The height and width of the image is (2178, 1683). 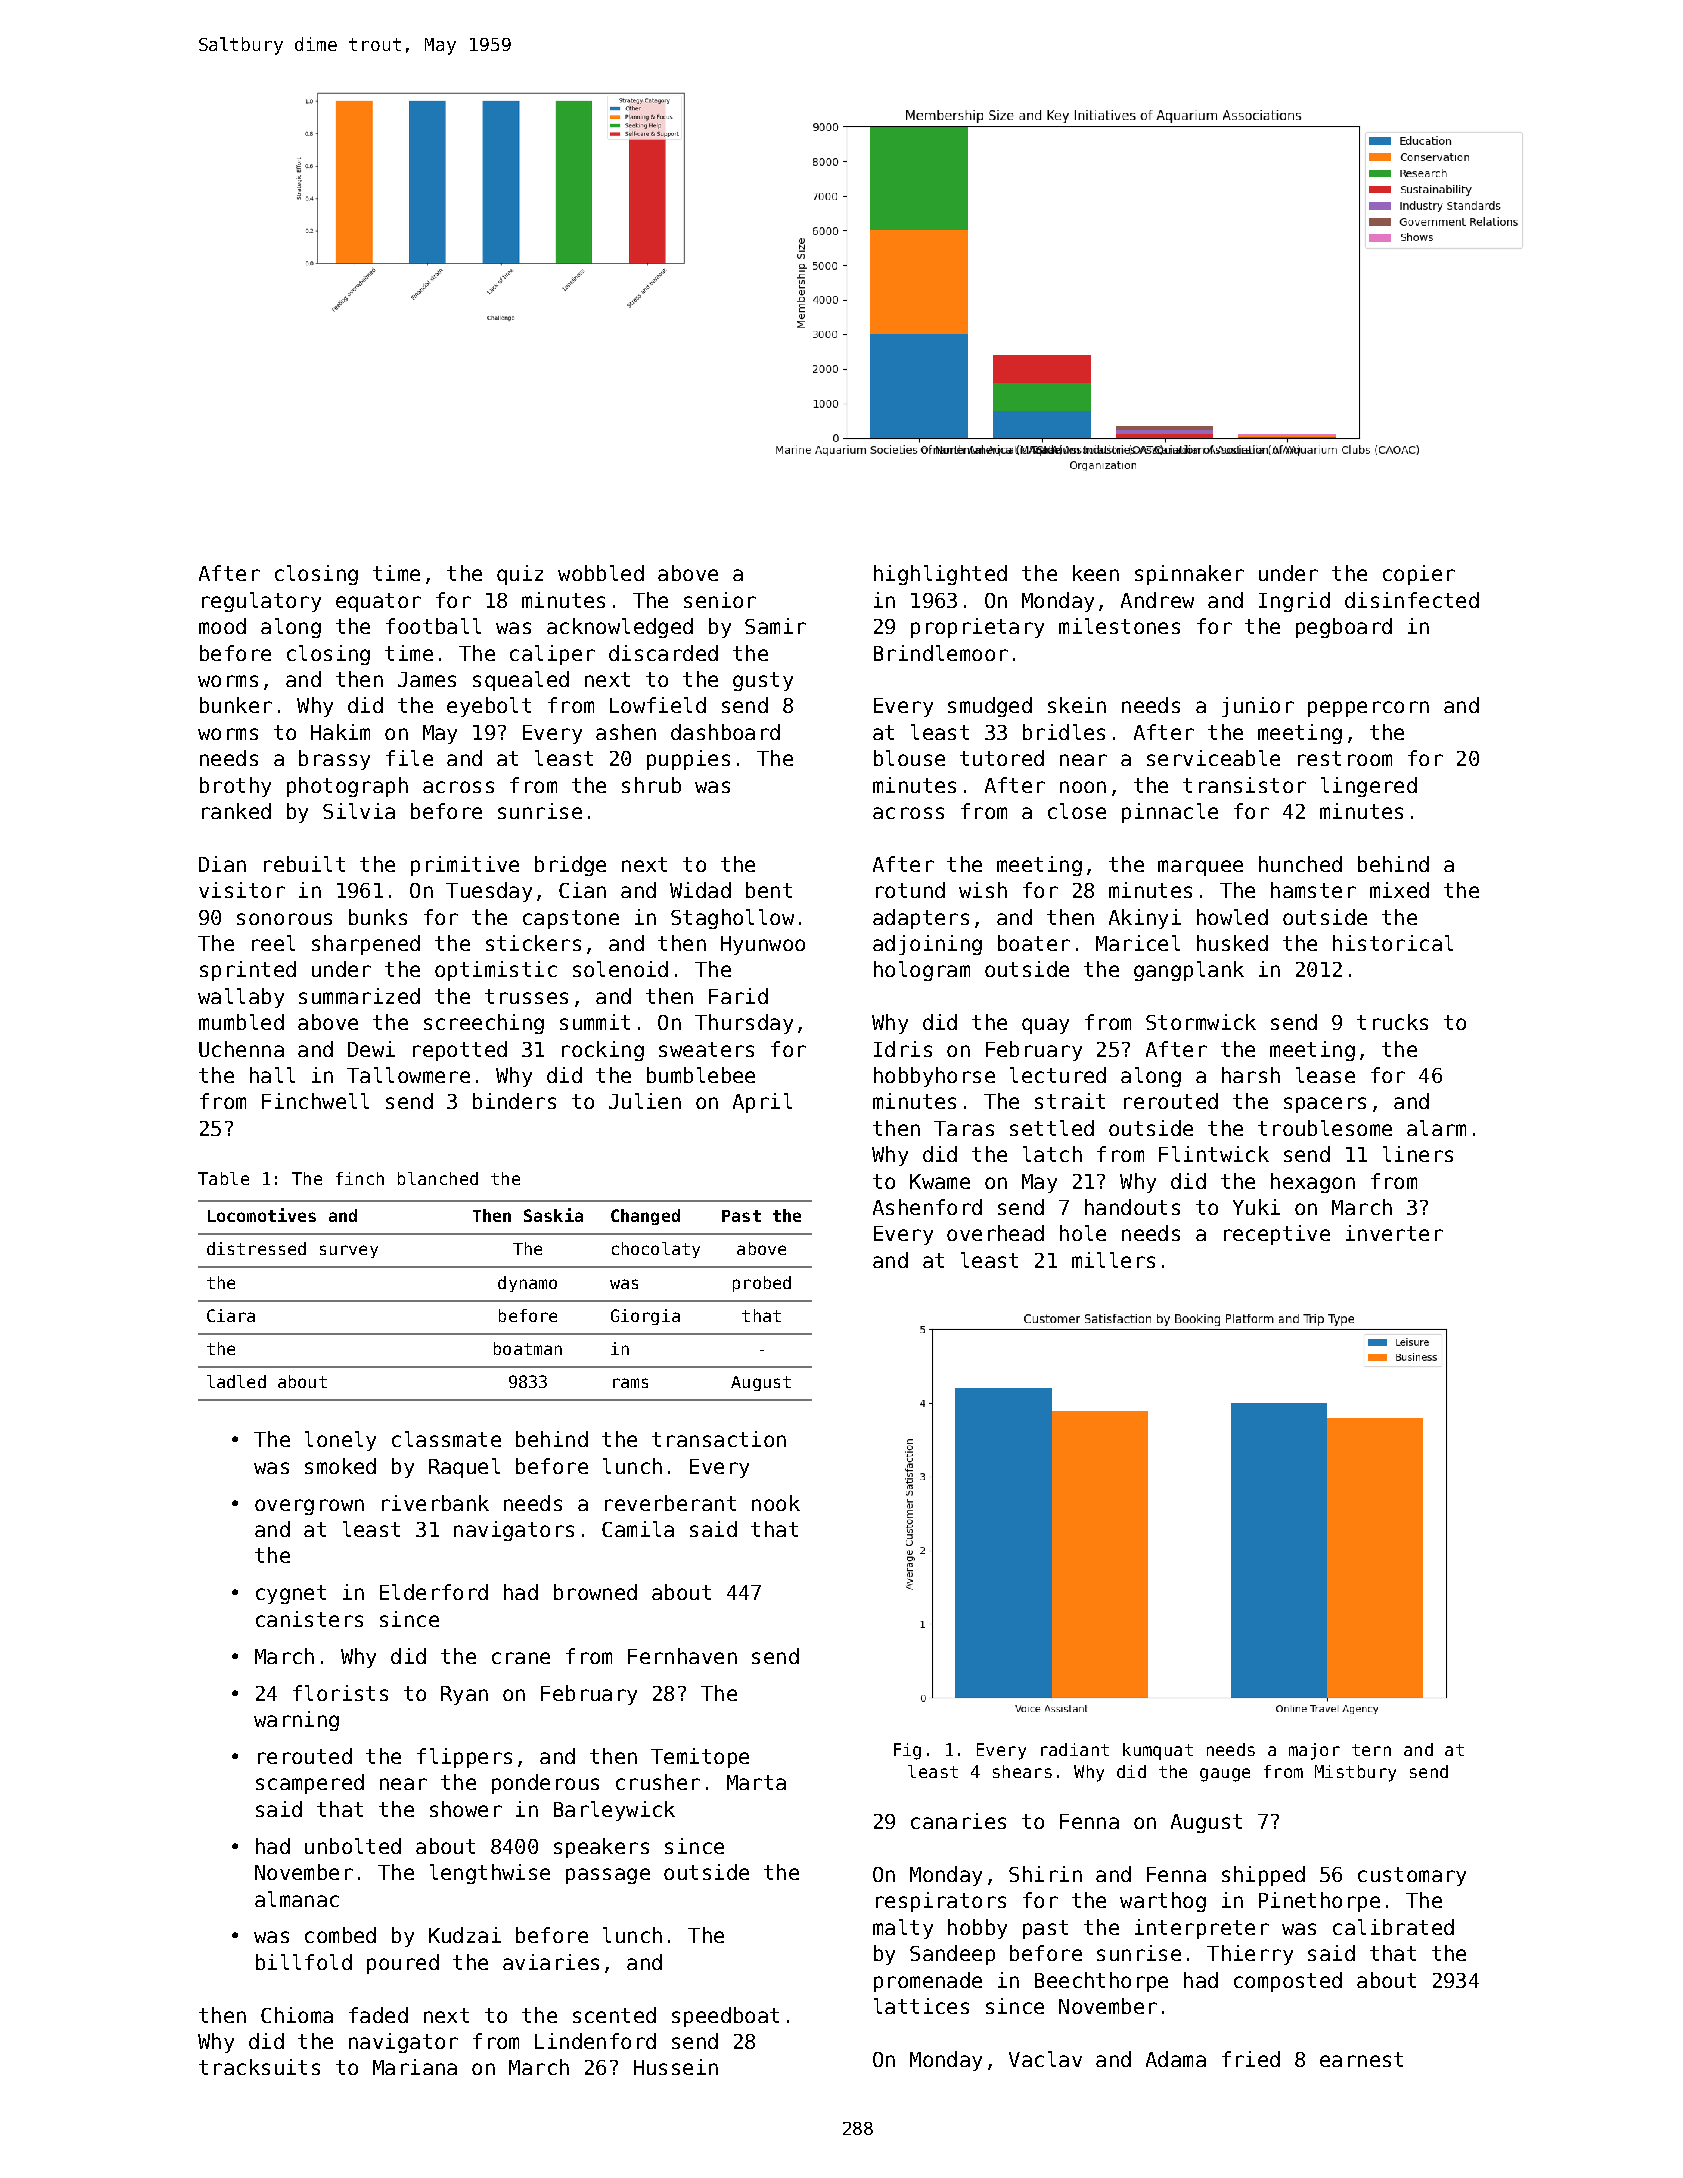 What do you see at coordinates (520, 575) in the image?
I see `quiz` at bounding box center [520, 575].
